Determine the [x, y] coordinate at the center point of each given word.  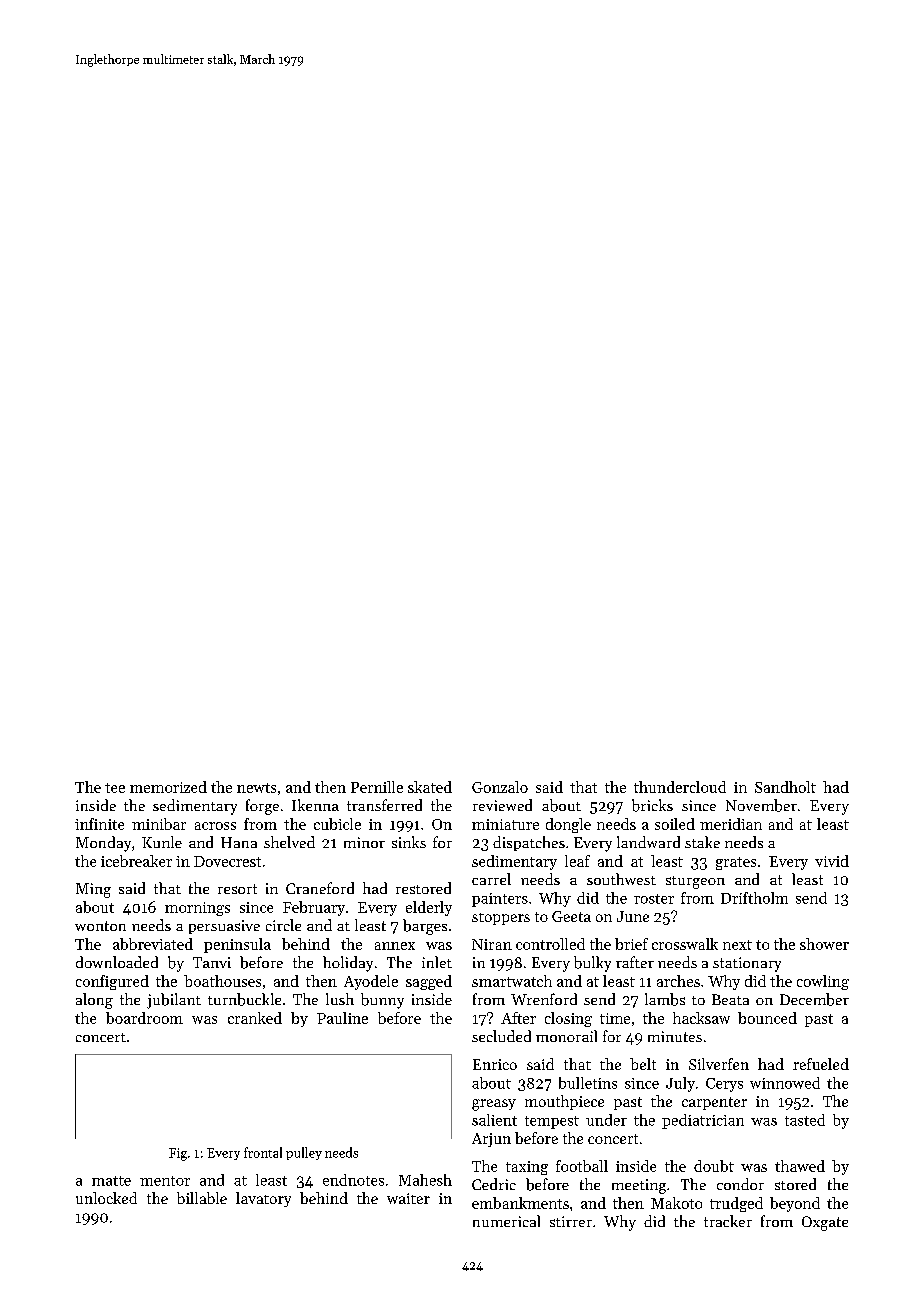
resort [237, 889]
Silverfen [719, 1064]
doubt [714, 1166]
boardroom [144, 1018]
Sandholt [785, 787]
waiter [408, 1198]
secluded [501, 1036]
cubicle [337, 824]
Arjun [491, 1140]
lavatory [263, 1199]
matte [111, 1181]
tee [115, 788]
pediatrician [703, 1121]
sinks [409, 842]
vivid [832, 861]
